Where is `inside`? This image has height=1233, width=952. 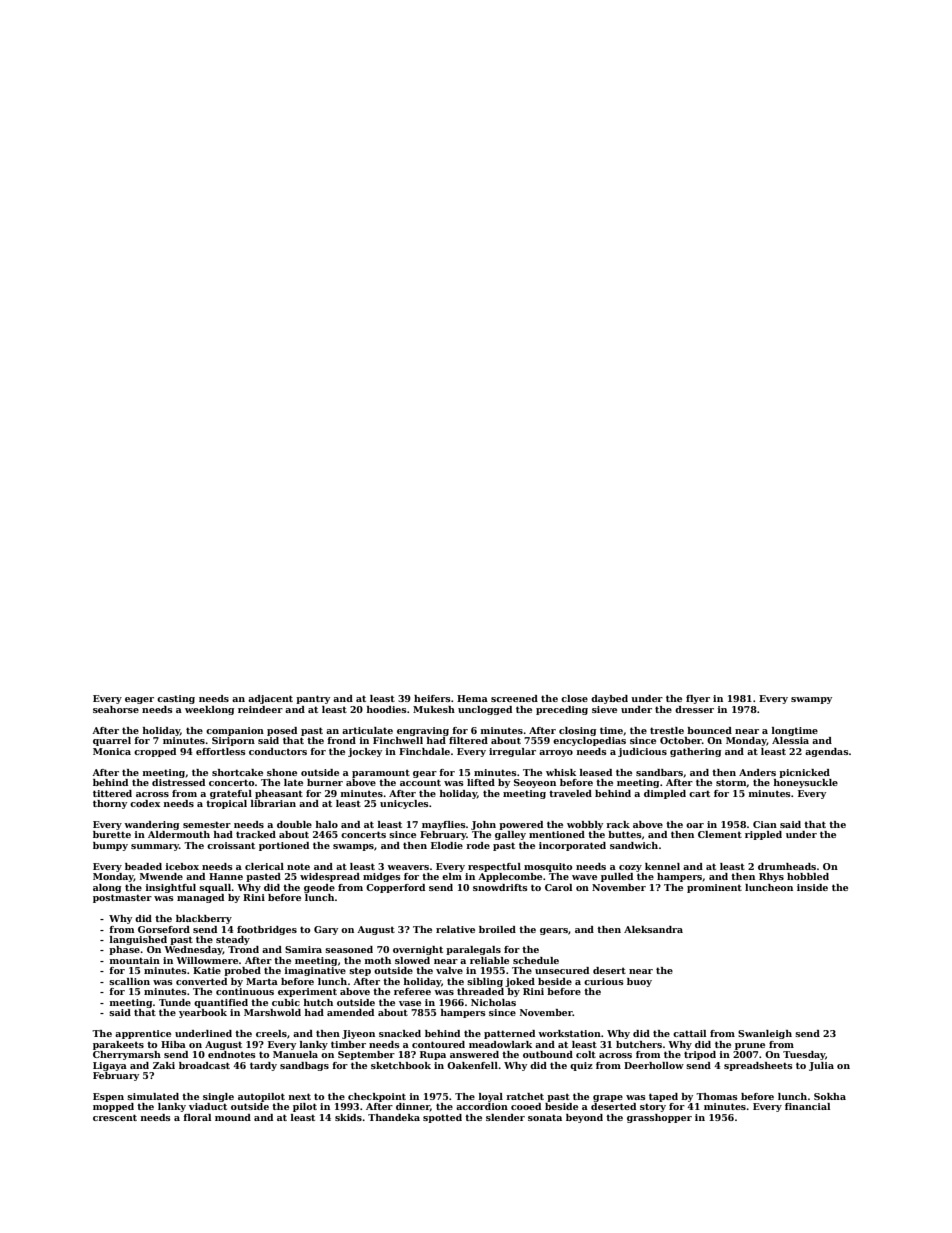
inside is located at coordinates (812, 887).
